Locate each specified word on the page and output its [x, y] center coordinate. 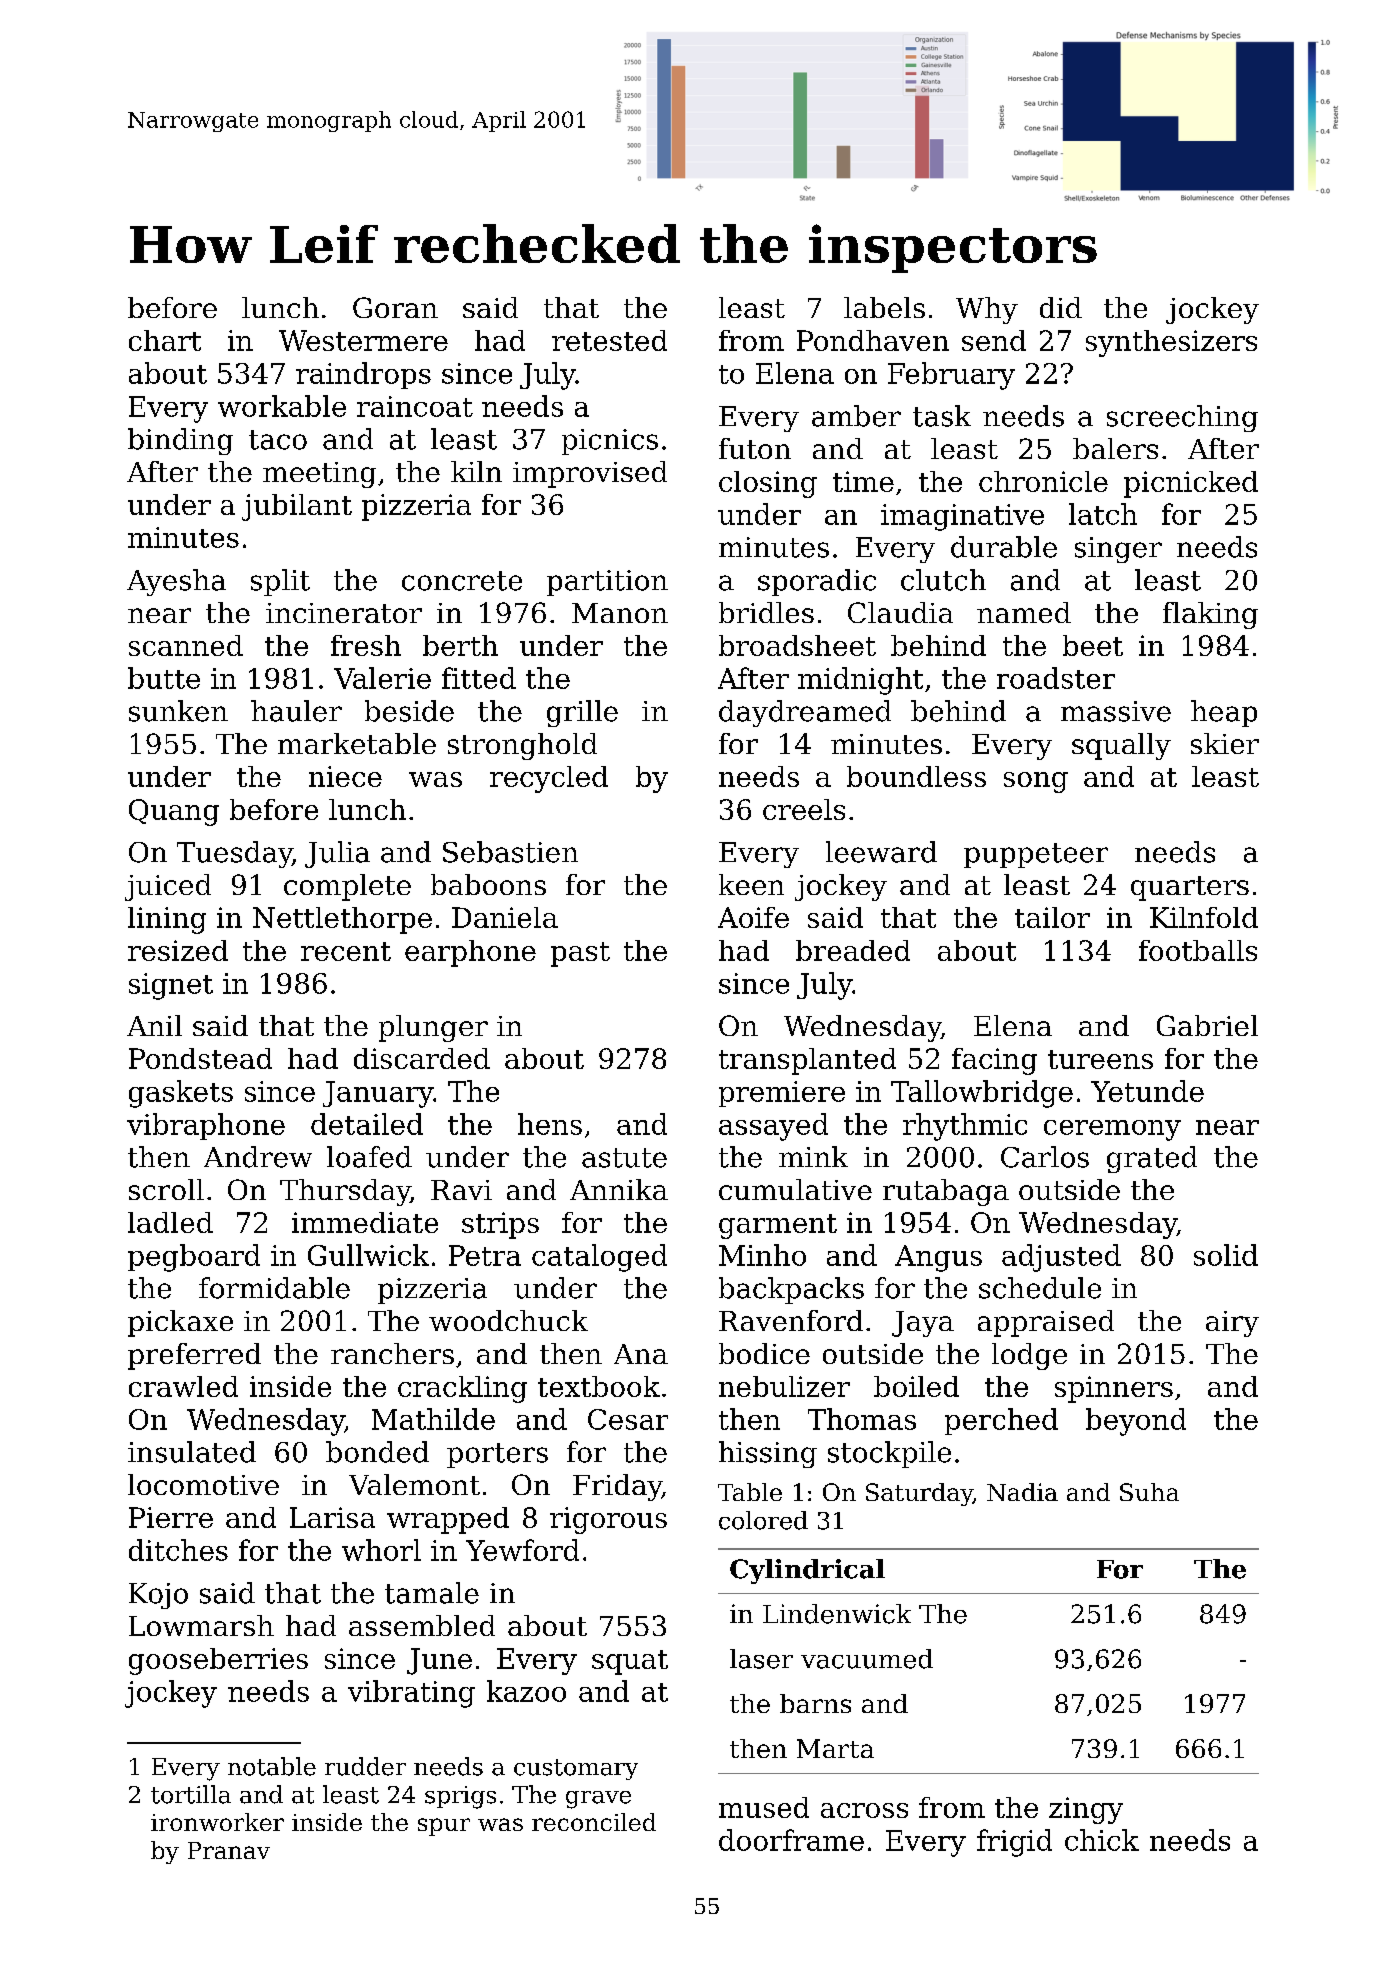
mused [764, 1807]
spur [444, 1827]
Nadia [1022, 1492]
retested [609, 340]
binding [180, 441]
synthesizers [1171, 343]
